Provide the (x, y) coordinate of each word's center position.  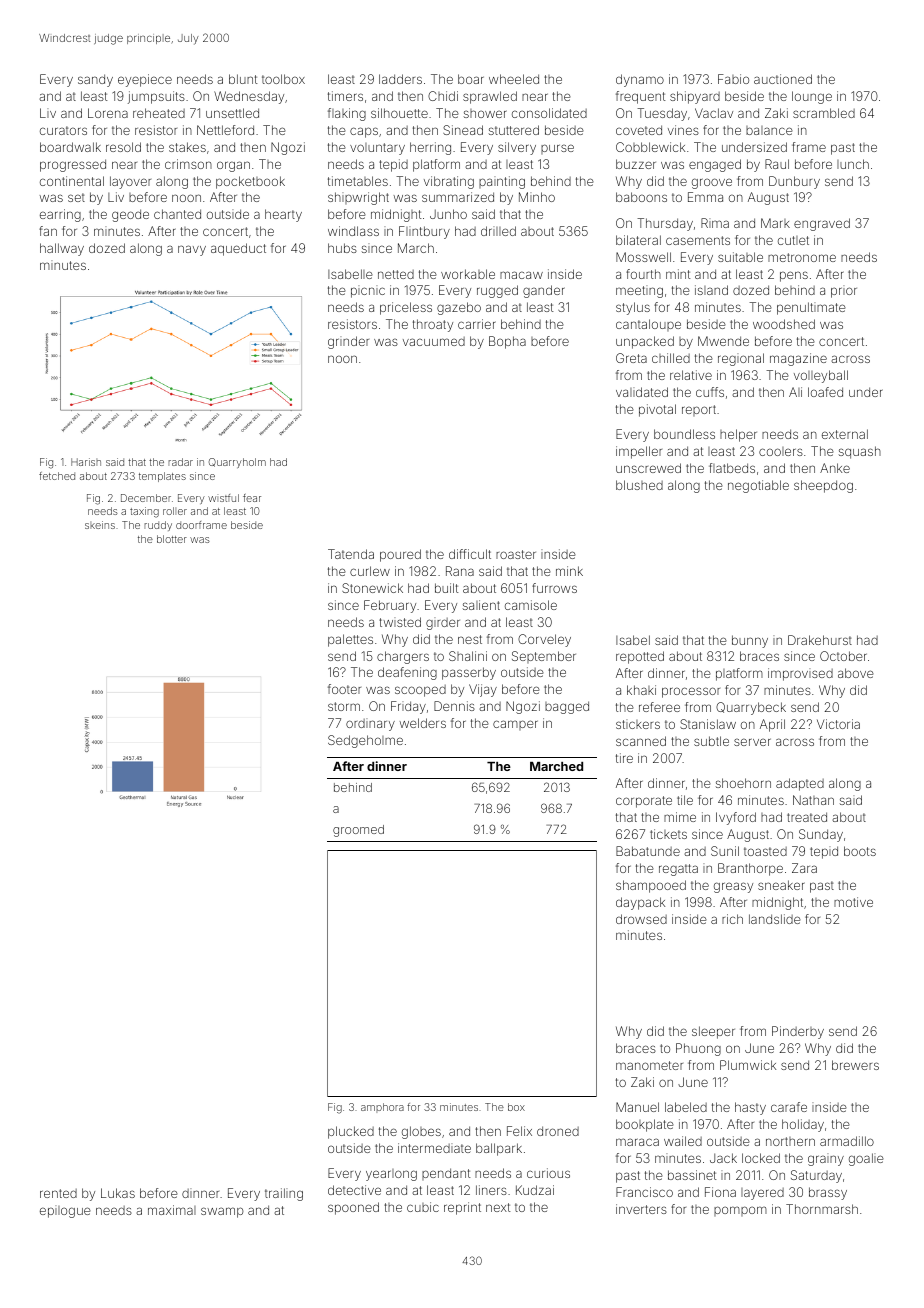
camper (515, 725)
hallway (62, 249)
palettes (350, 640)
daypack (640, 903)
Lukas (118, 1193)
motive (853, 902)
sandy (95, 80)
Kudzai (535, 1190)
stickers (638, 724)
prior (844, 291)
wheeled (514, 79)
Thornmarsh (822, 1209)
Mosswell (643, 257)
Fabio (733, 79)
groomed (358, 831)
